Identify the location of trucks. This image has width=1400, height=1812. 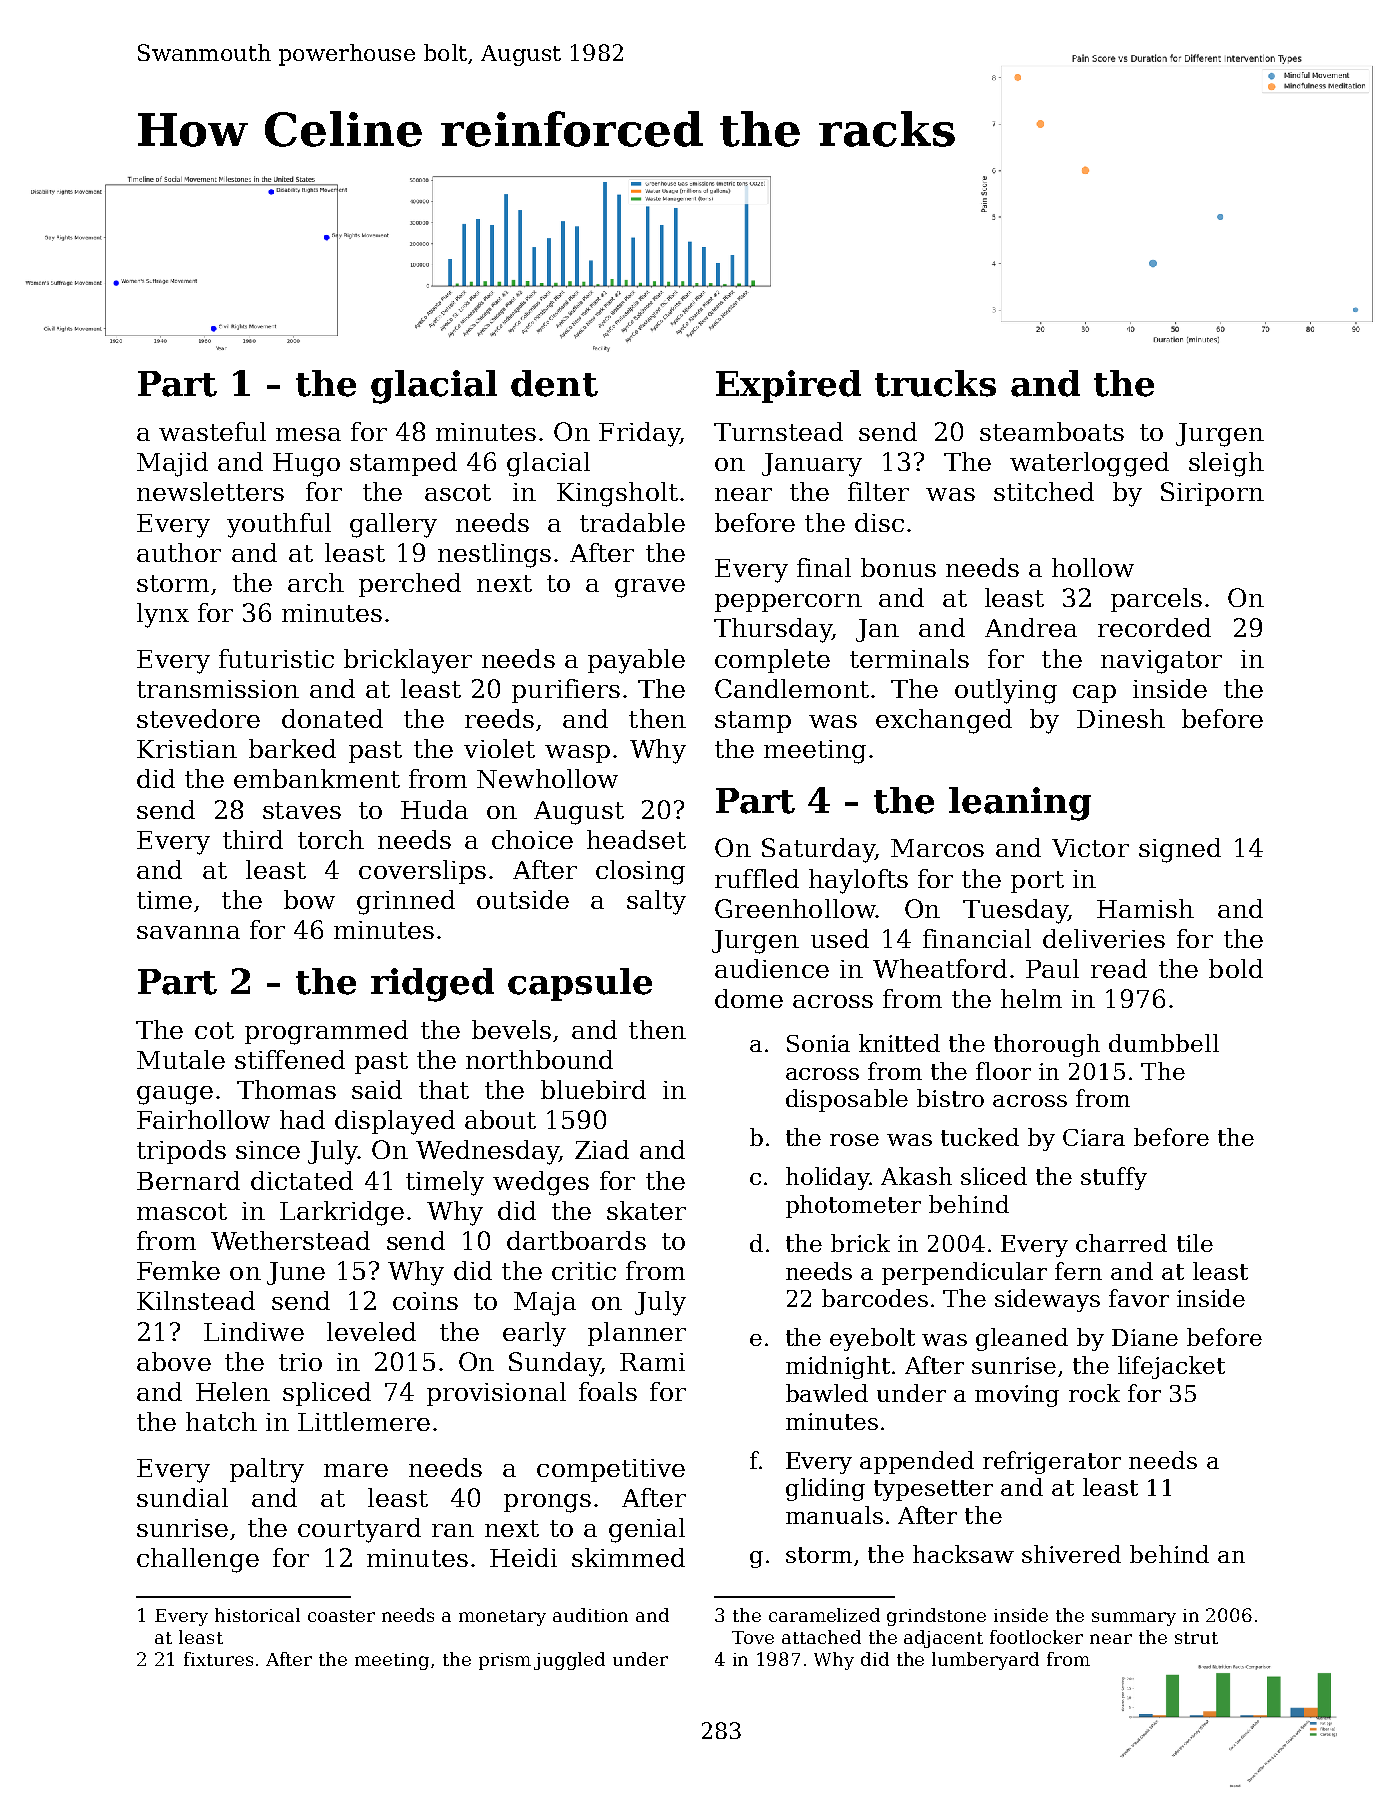
(935, 383).
